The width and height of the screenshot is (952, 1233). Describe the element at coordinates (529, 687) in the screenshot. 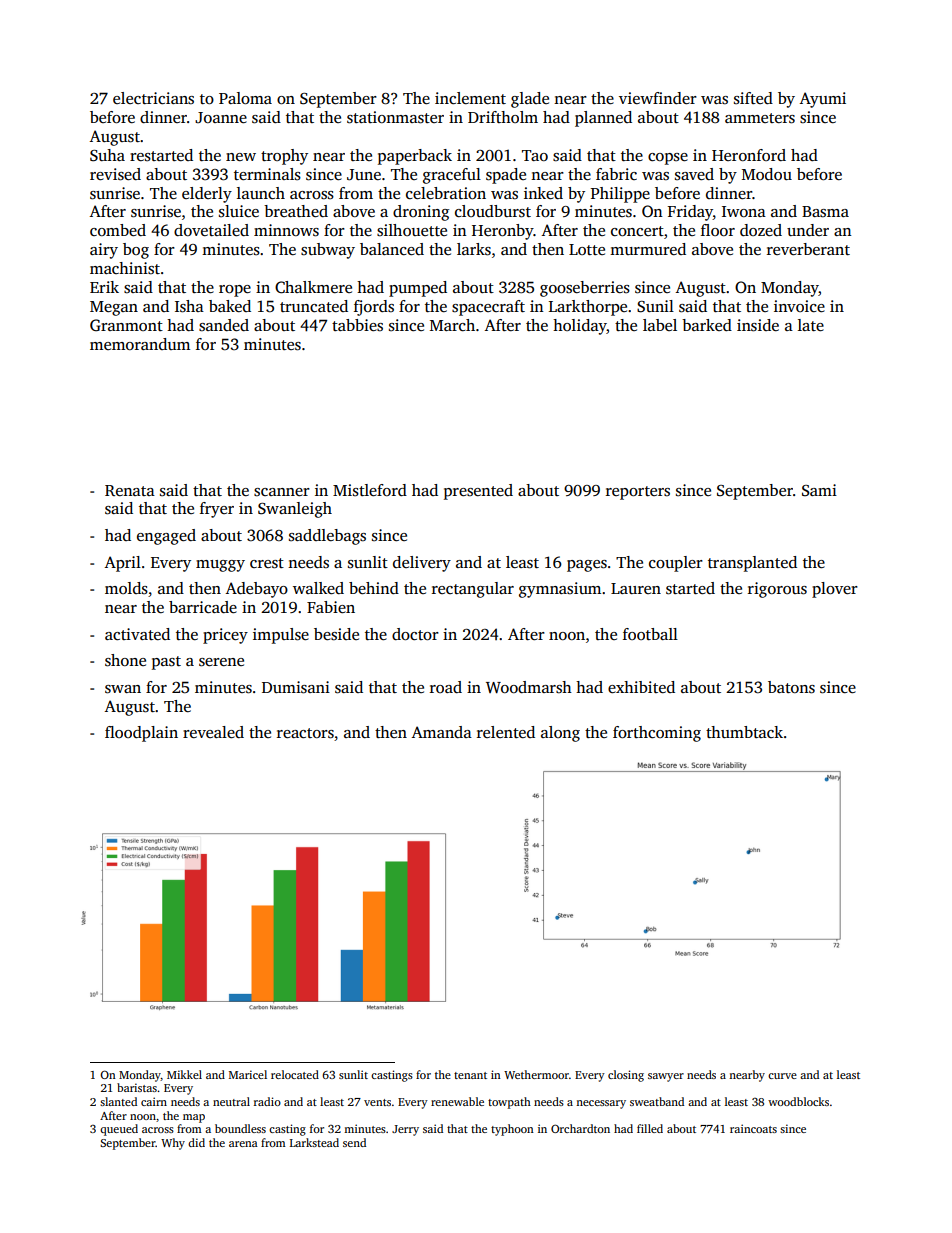

I see `Woodmarsh` at that location.
